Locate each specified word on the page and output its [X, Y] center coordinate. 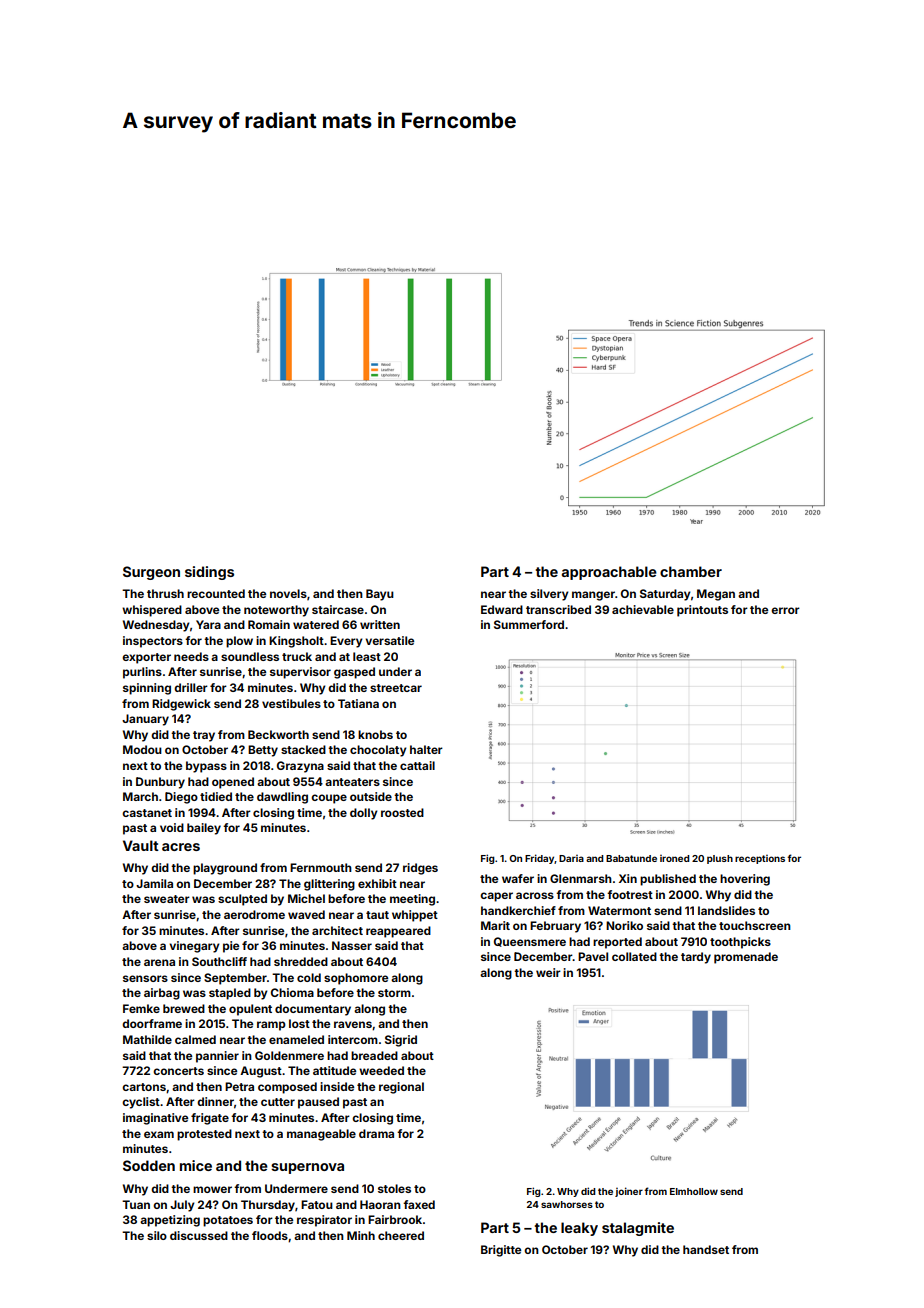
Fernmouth [321, 867]
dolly [364, 814]
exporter [146, 658]
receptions [760, 859]
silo [157, 1235]
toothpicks [740, 943]
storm [394, 993]
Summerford [529, 624]
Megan [716, 595]
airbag [162, 994]
